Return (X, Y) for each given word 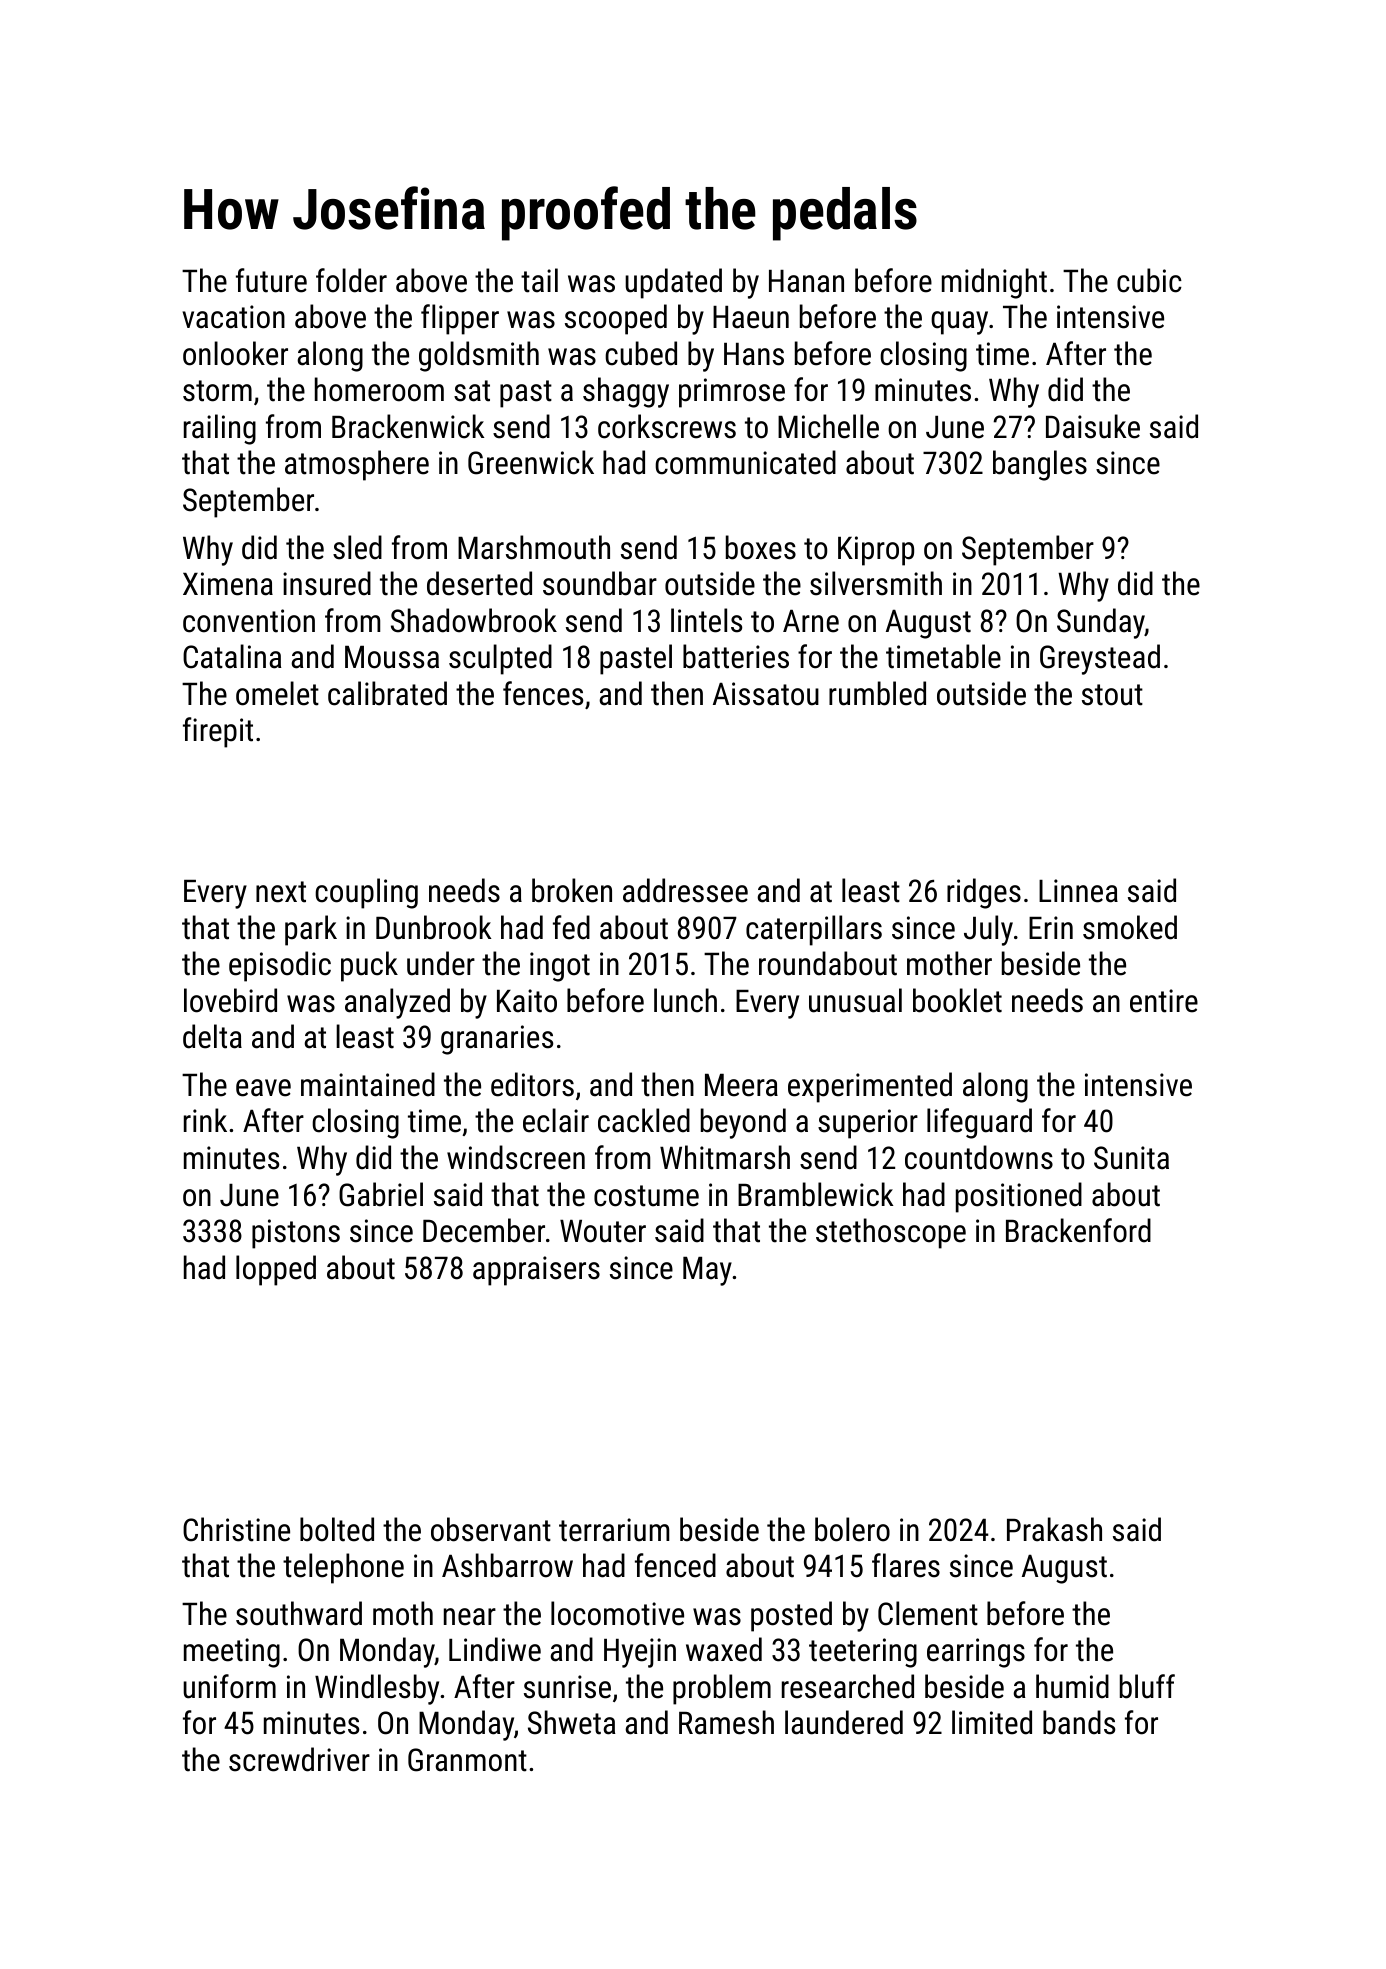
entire (1164, 1001)
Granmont (467, 1760)
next (281, 892)
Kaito (527, 1001)
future (271, 280)
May (707, 1271)
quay (959, 323)
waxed (724, 1649)
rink (205, 1120)
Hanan (806, 281)
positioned (1019, 1197)
